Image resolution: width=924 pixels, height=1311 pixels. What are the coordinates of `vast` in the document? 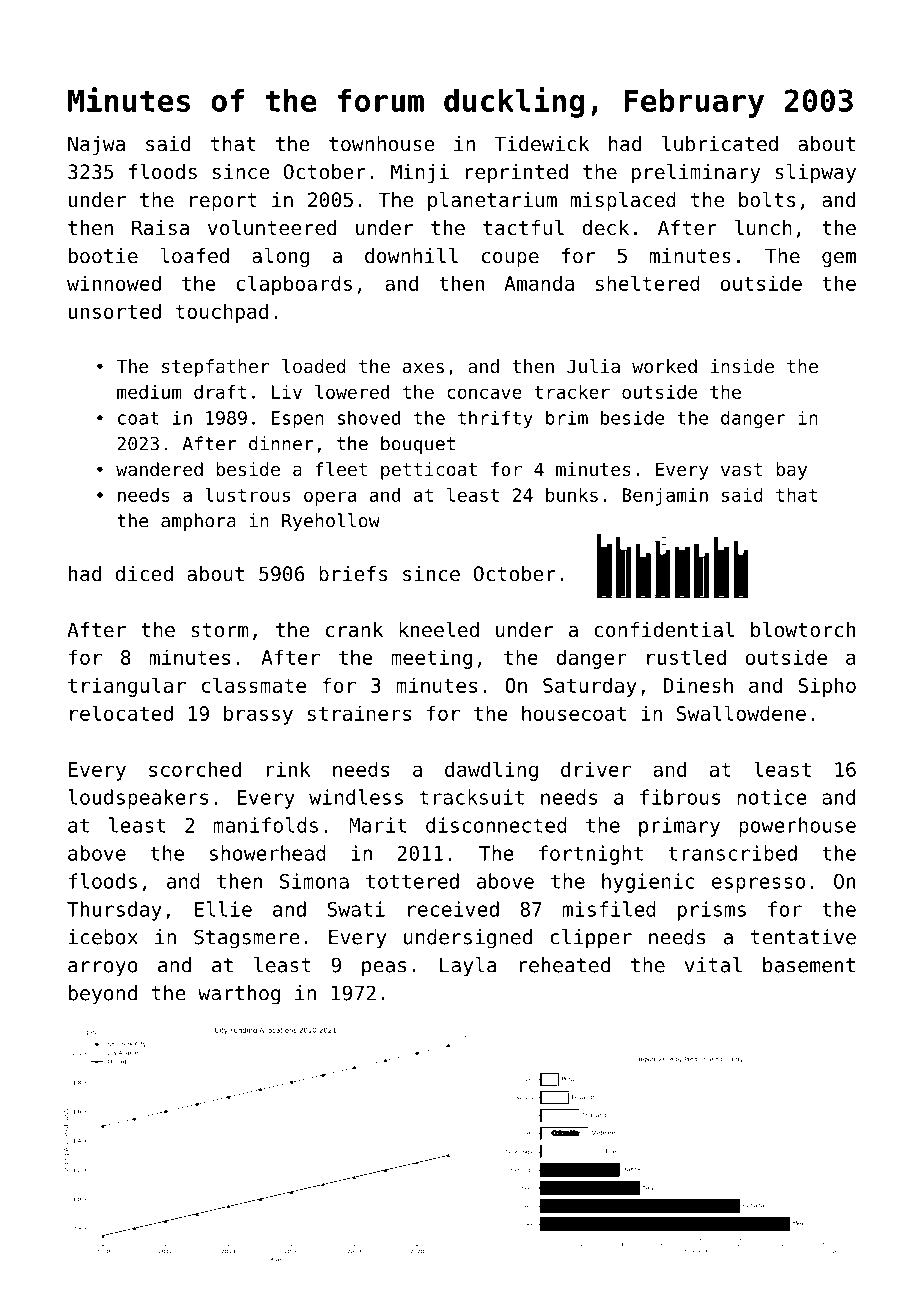 It's located at (741, 469).
